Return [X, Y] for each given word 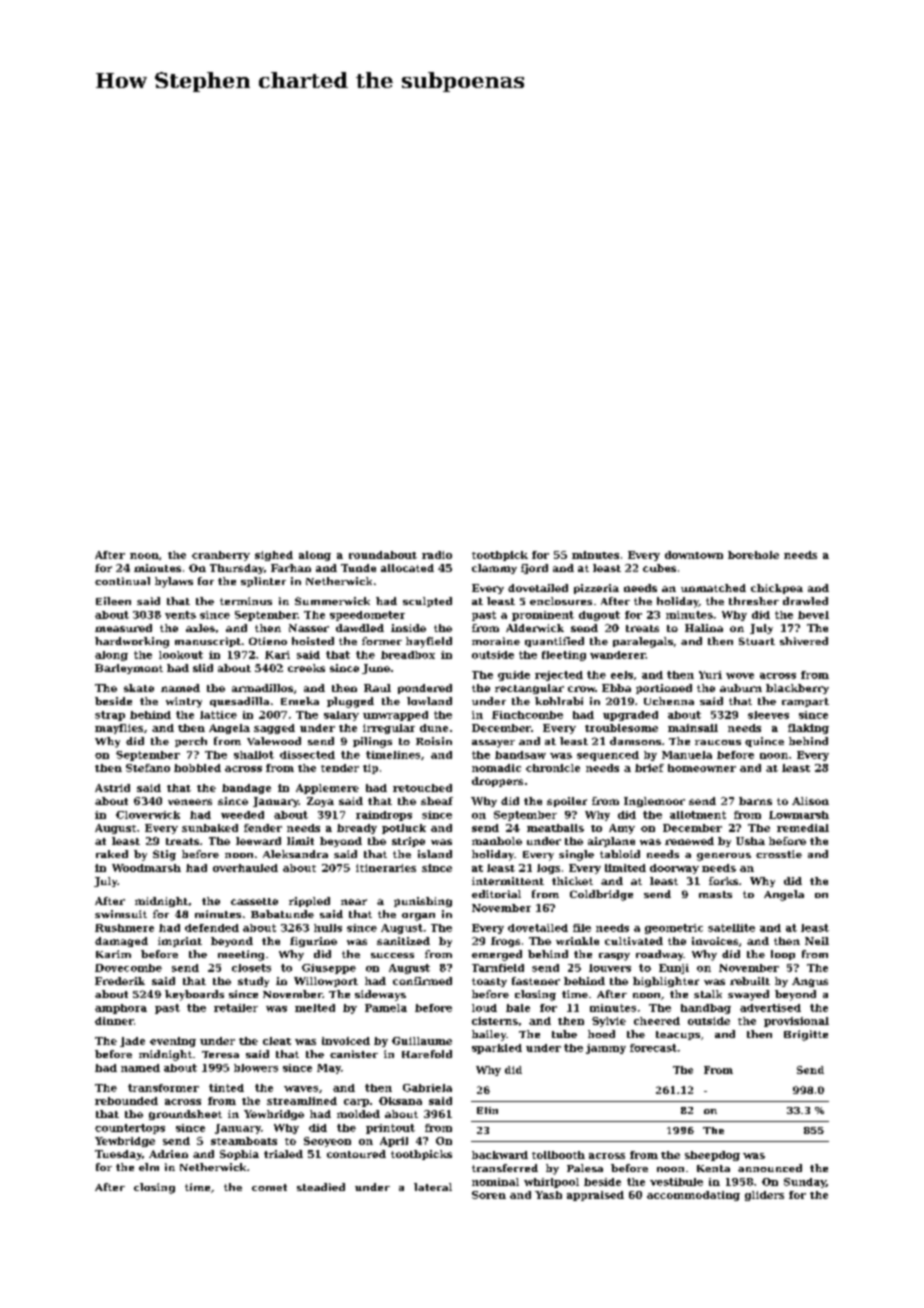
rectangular [529, 689]
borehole [753, 555]
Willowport [326, 982]
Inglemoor [654, 802]
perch [191, 742]
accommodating [693, 1196]
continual [122, 581]
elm [149, 1167]
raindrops [384, 816]
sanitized [403, 941]
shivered [804, 641]
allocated [407, 568]
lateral [433, 1187]
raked [112, 854]
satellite [731, 928]
